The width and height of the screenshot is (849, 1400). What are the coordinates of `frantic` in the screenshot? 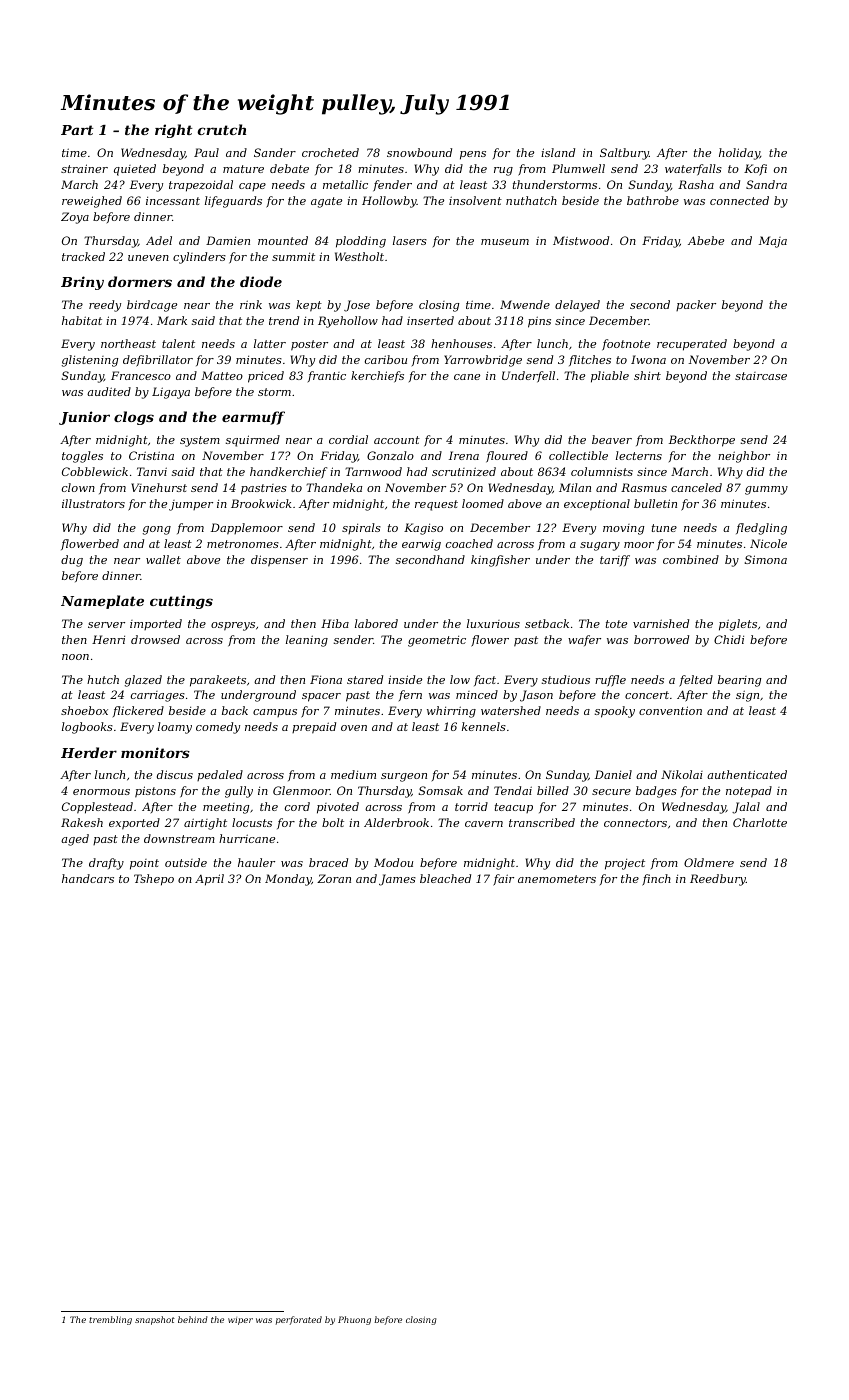 It's located at (327, 376).
